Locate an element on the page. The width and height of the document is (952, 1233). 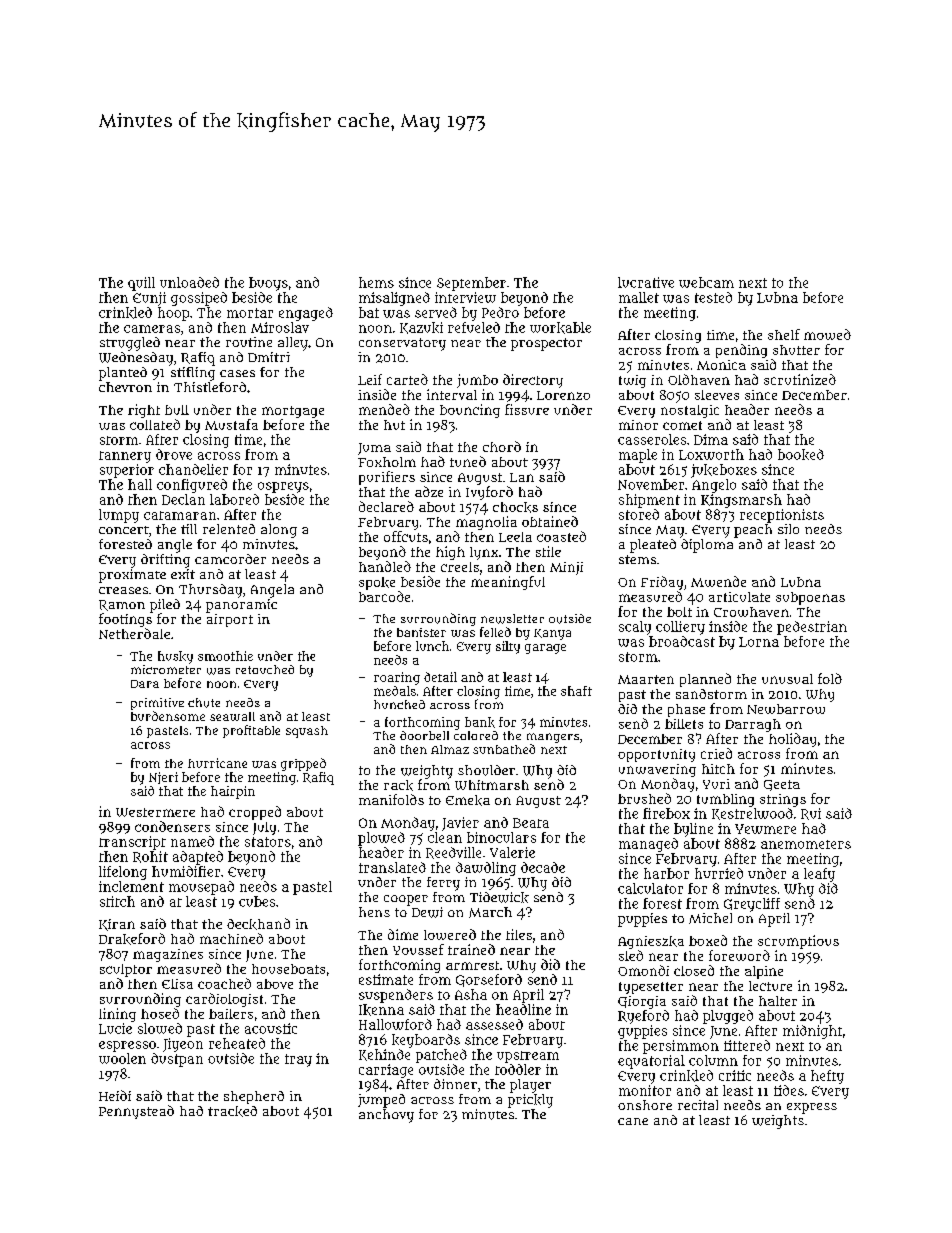
headline is located at coordinates (523, 1009).
